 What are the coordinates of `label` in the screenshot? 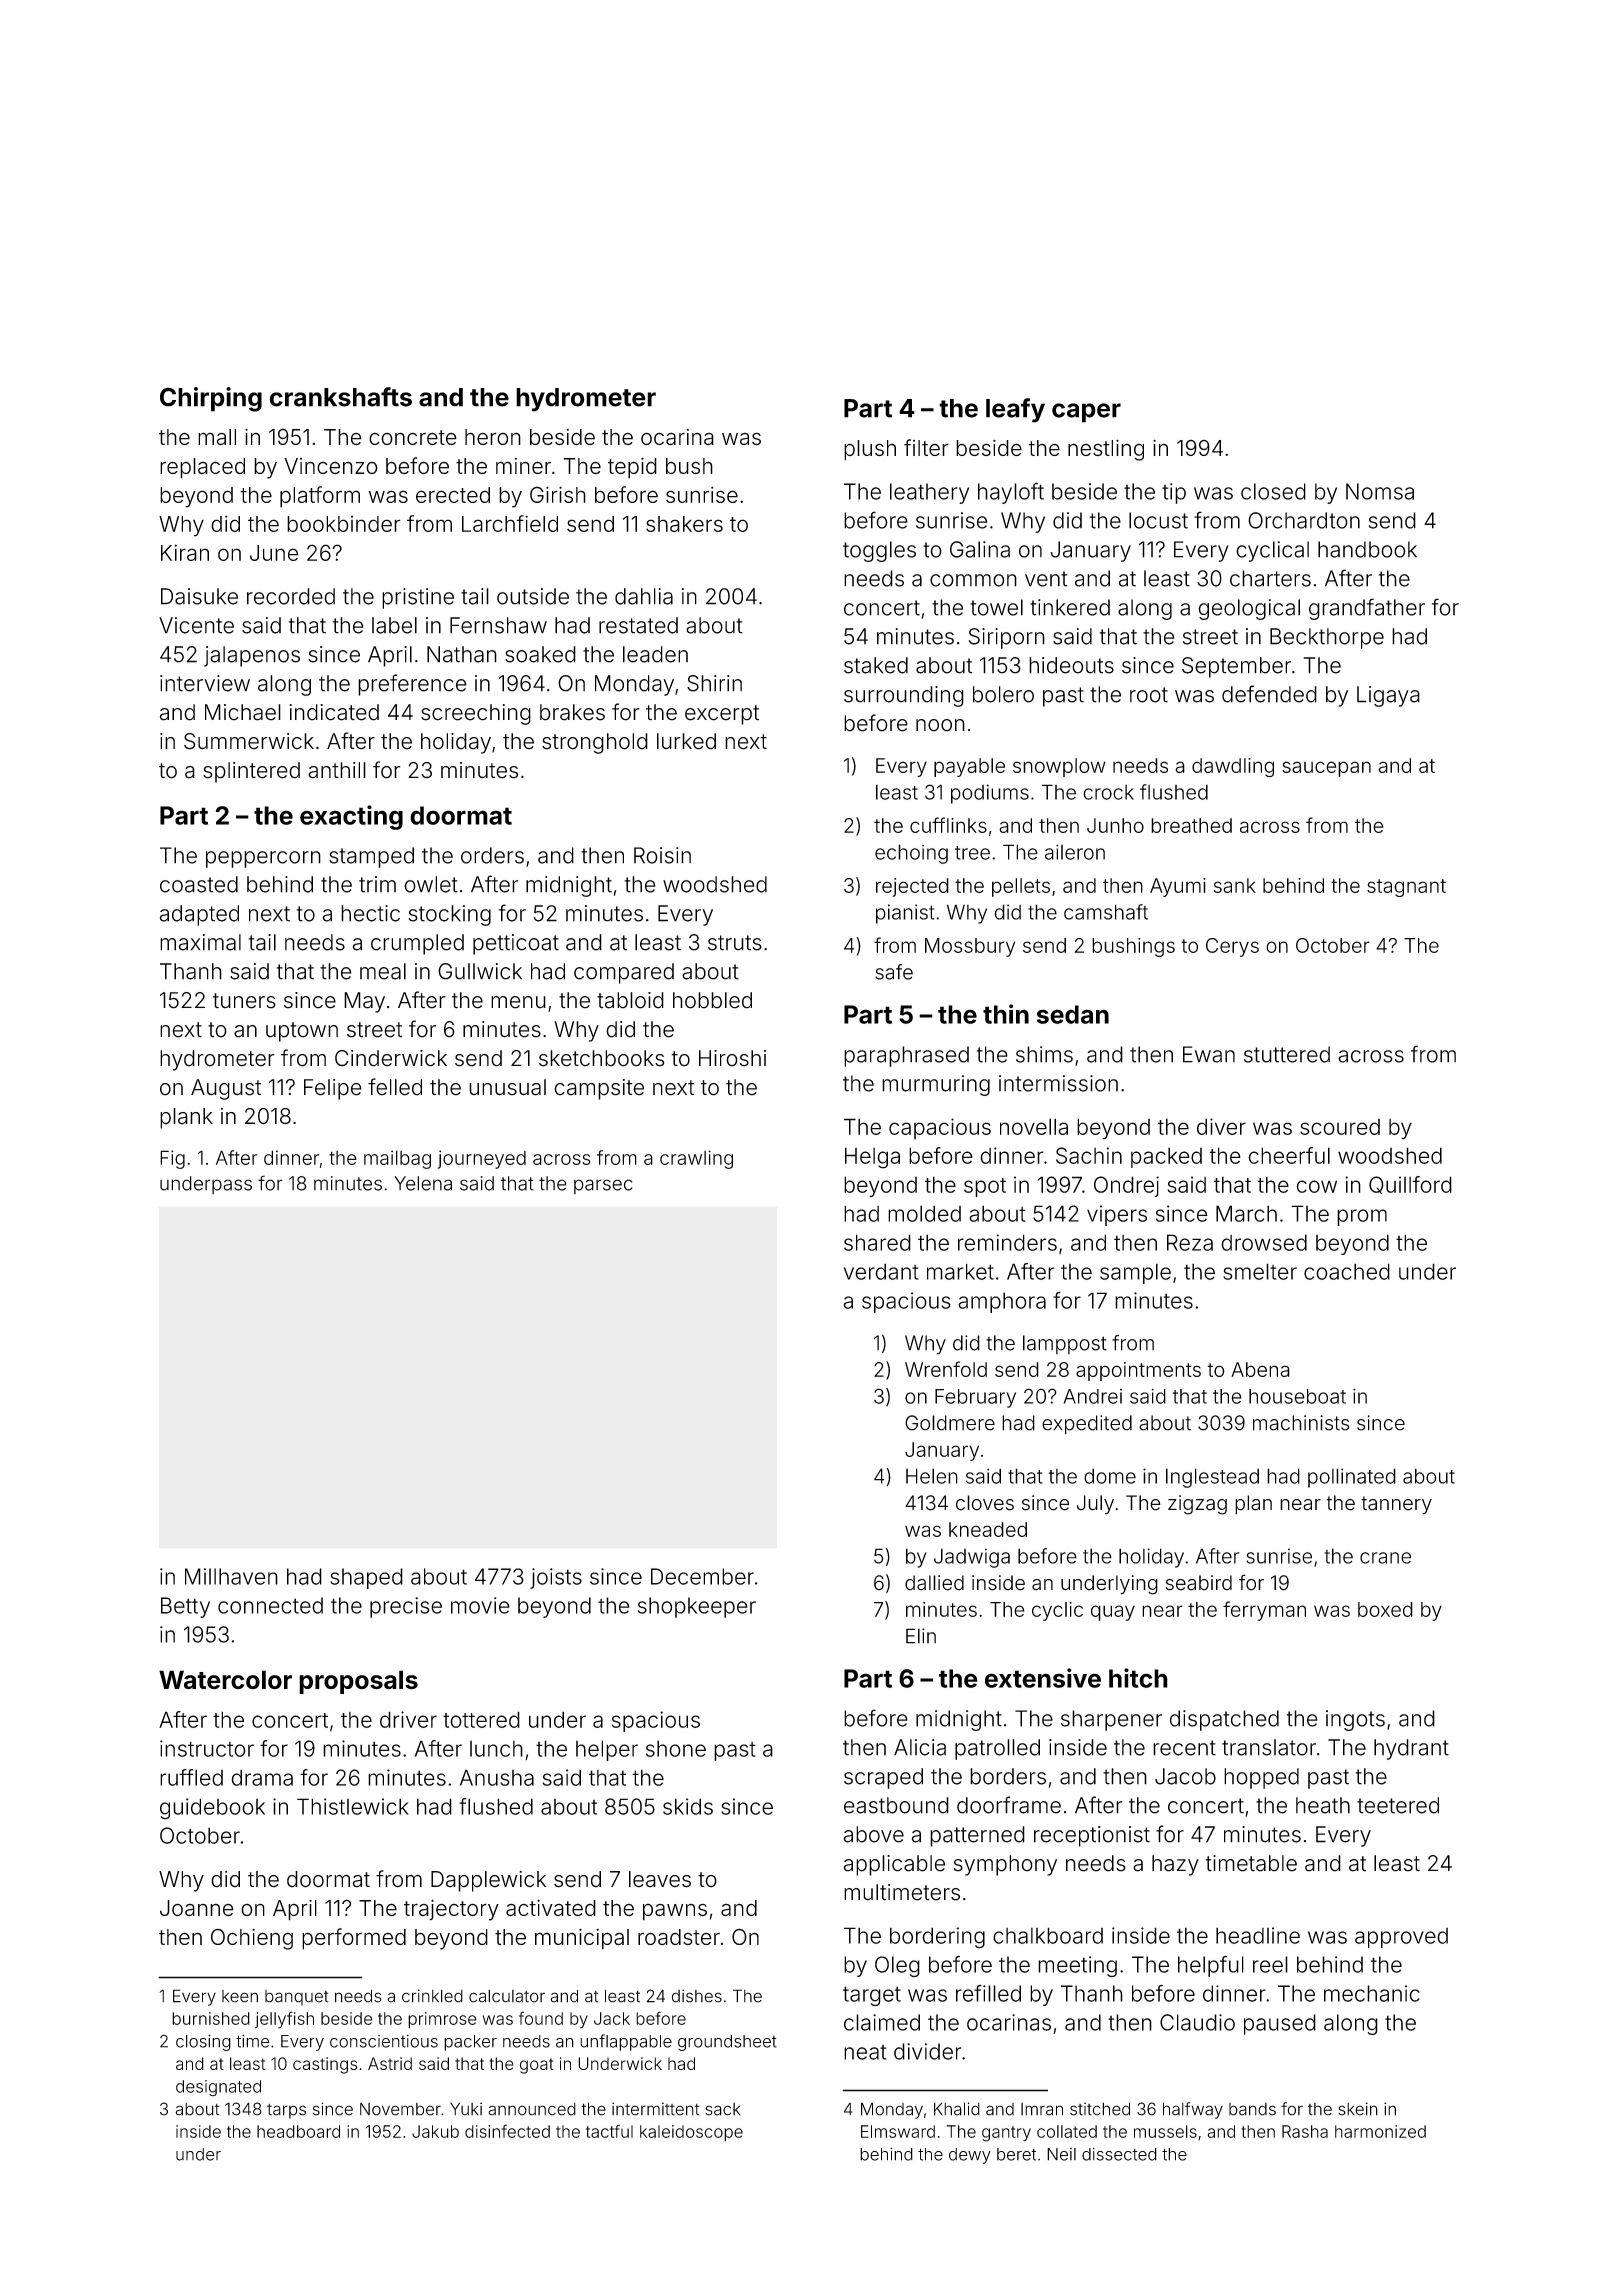 It's located at (394, 625).
